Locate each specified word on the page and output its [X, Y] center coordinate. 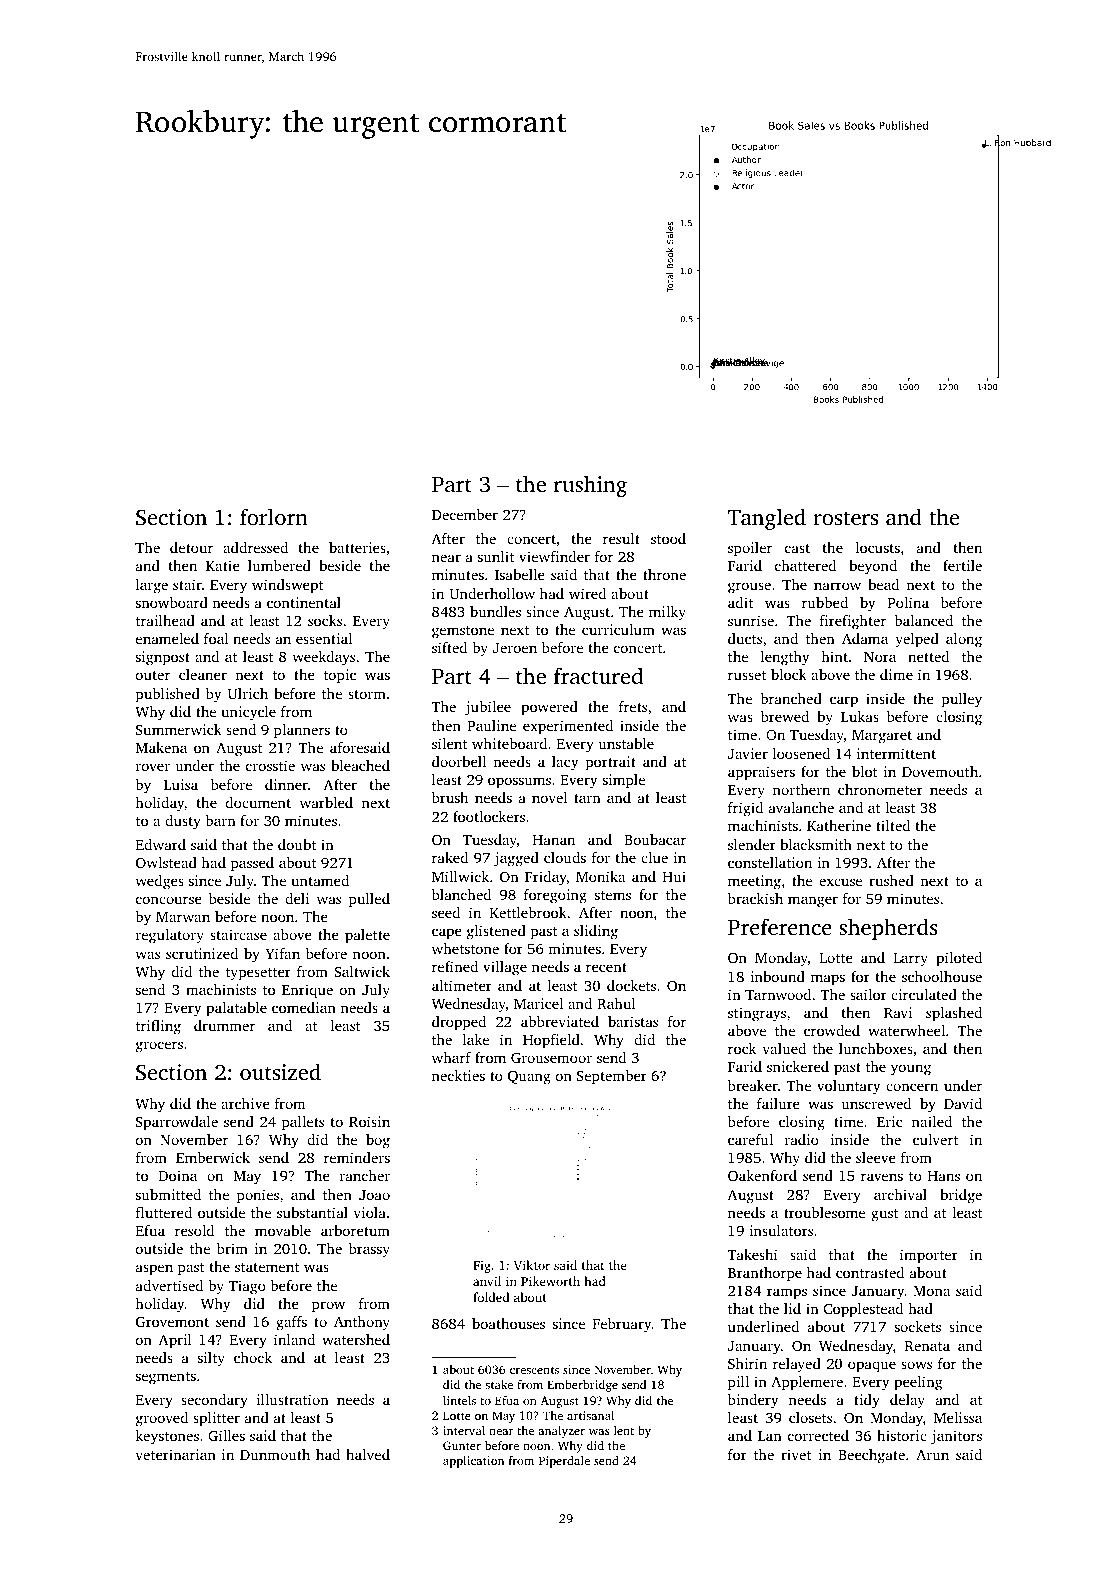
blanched [461, 894]
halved [368, 1454]
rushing [590, 486]
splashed [954, 1014]
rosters [845, 518]
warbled [326, 802]
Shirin [747, 1363]
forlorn [274, 516]
